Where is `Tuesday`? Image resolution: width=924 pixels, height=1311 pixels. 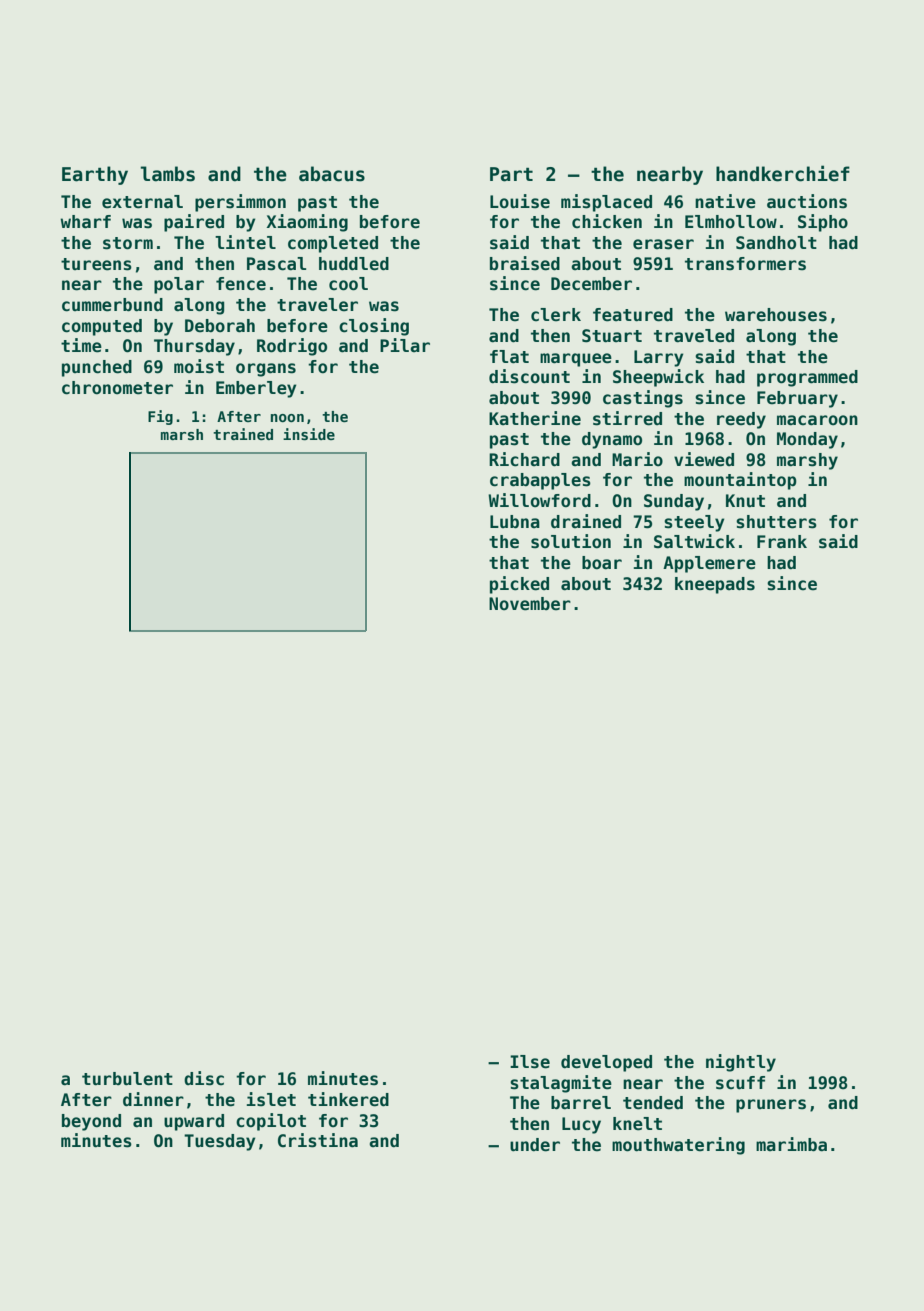 Tuesday is located at coordinates (220, 1142).
